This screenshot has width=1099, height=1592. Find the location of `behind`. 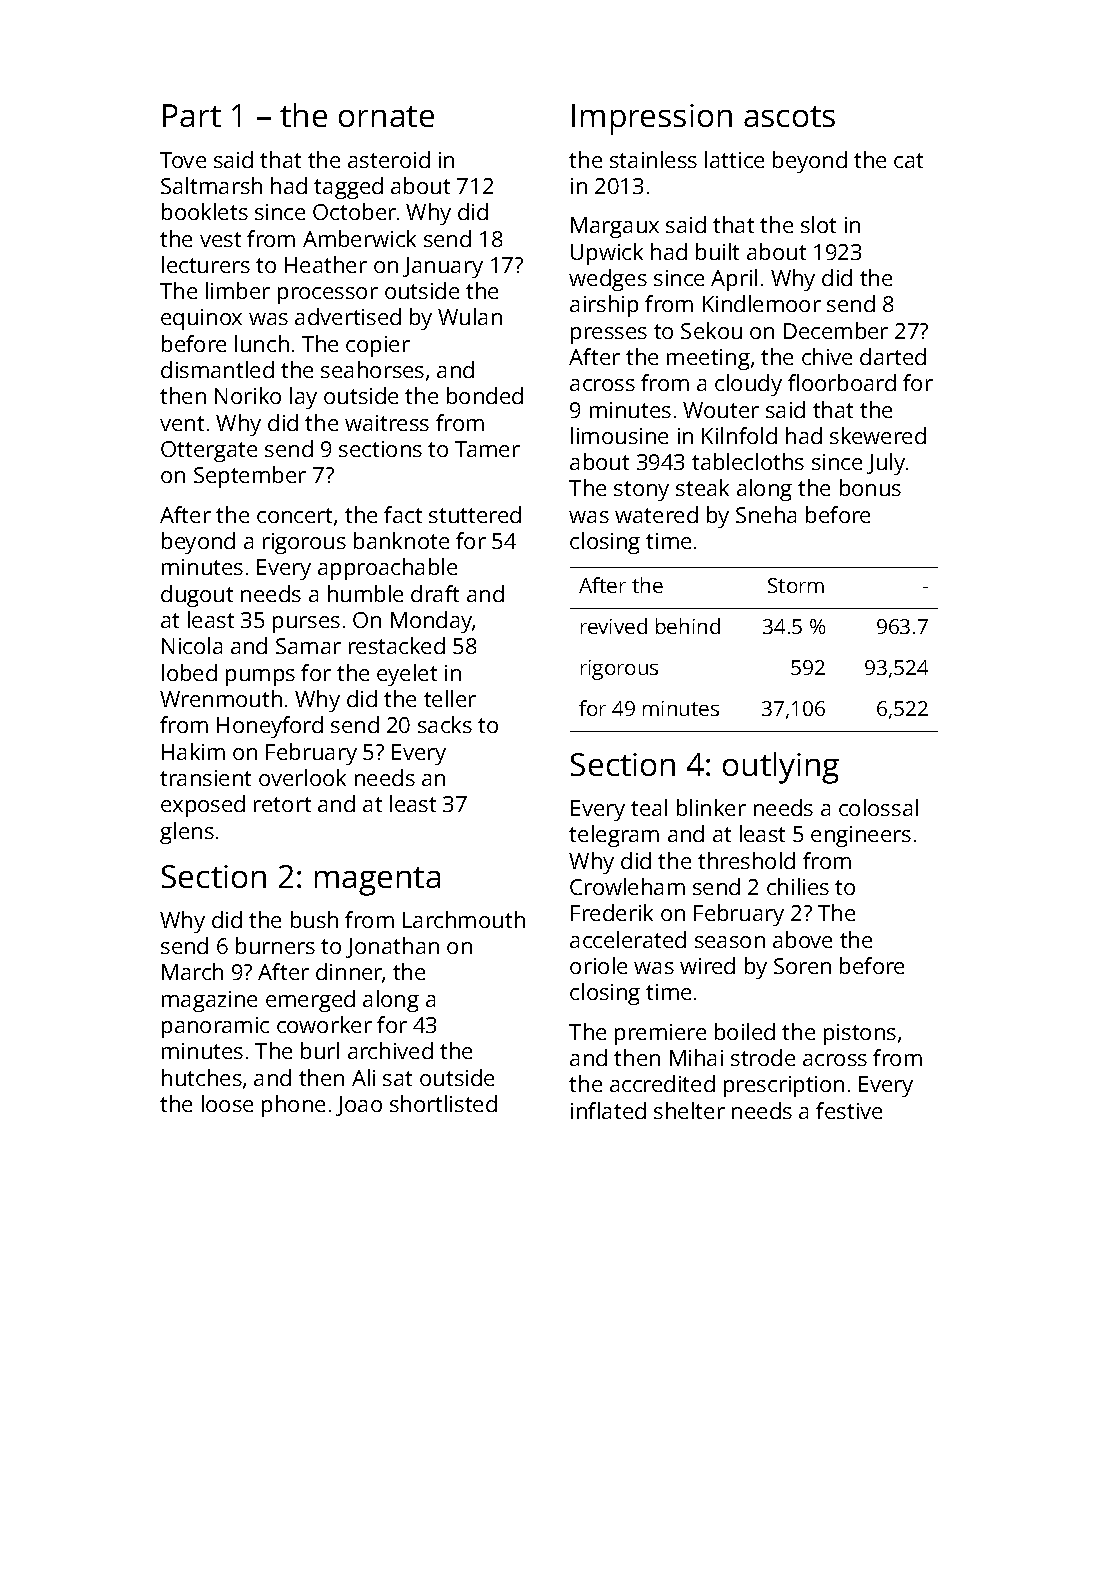

behind is located at coordinates (688, 626).
